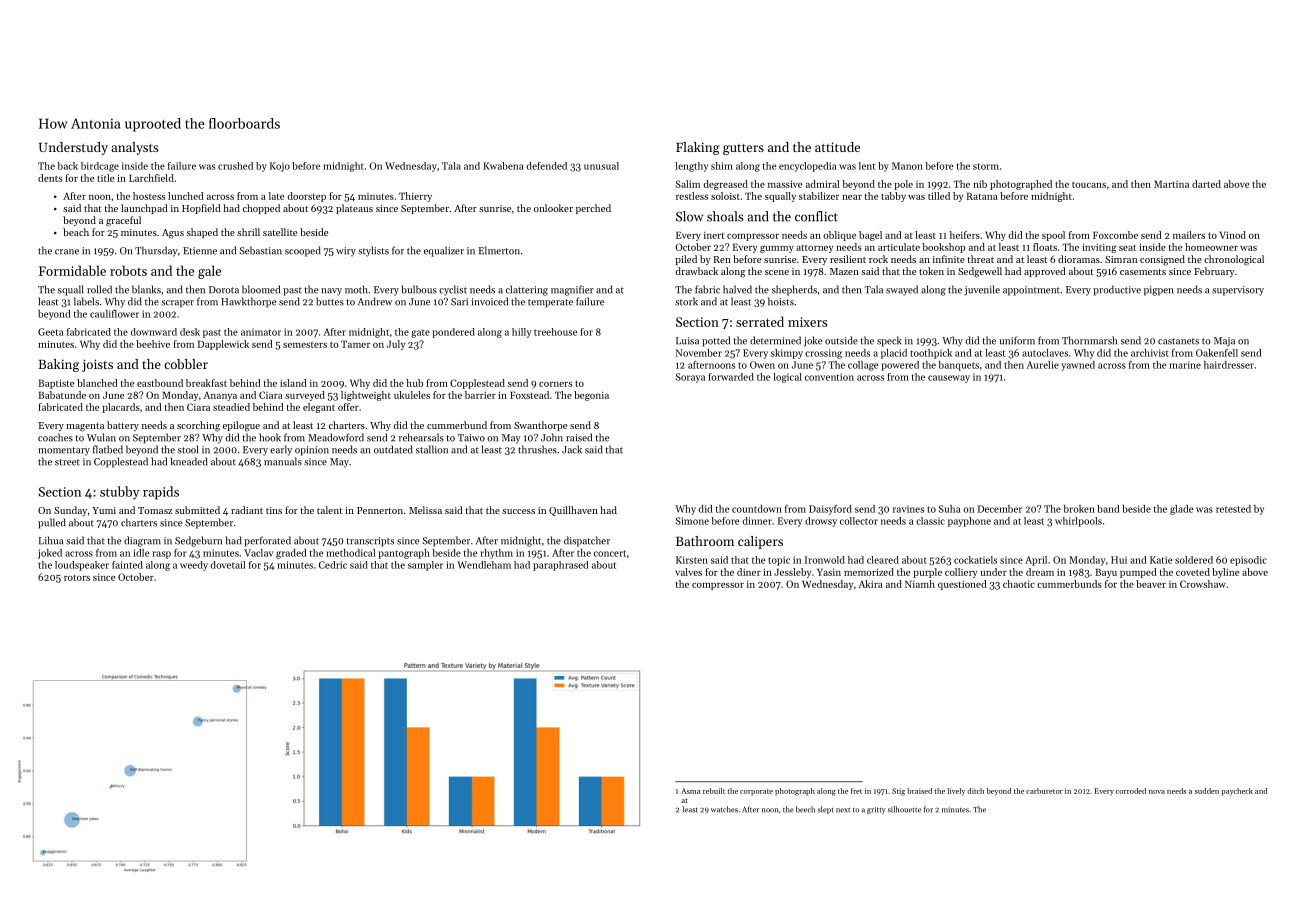 This image has height=924, width=1308. I want to click on topic, so click(779, 561).
